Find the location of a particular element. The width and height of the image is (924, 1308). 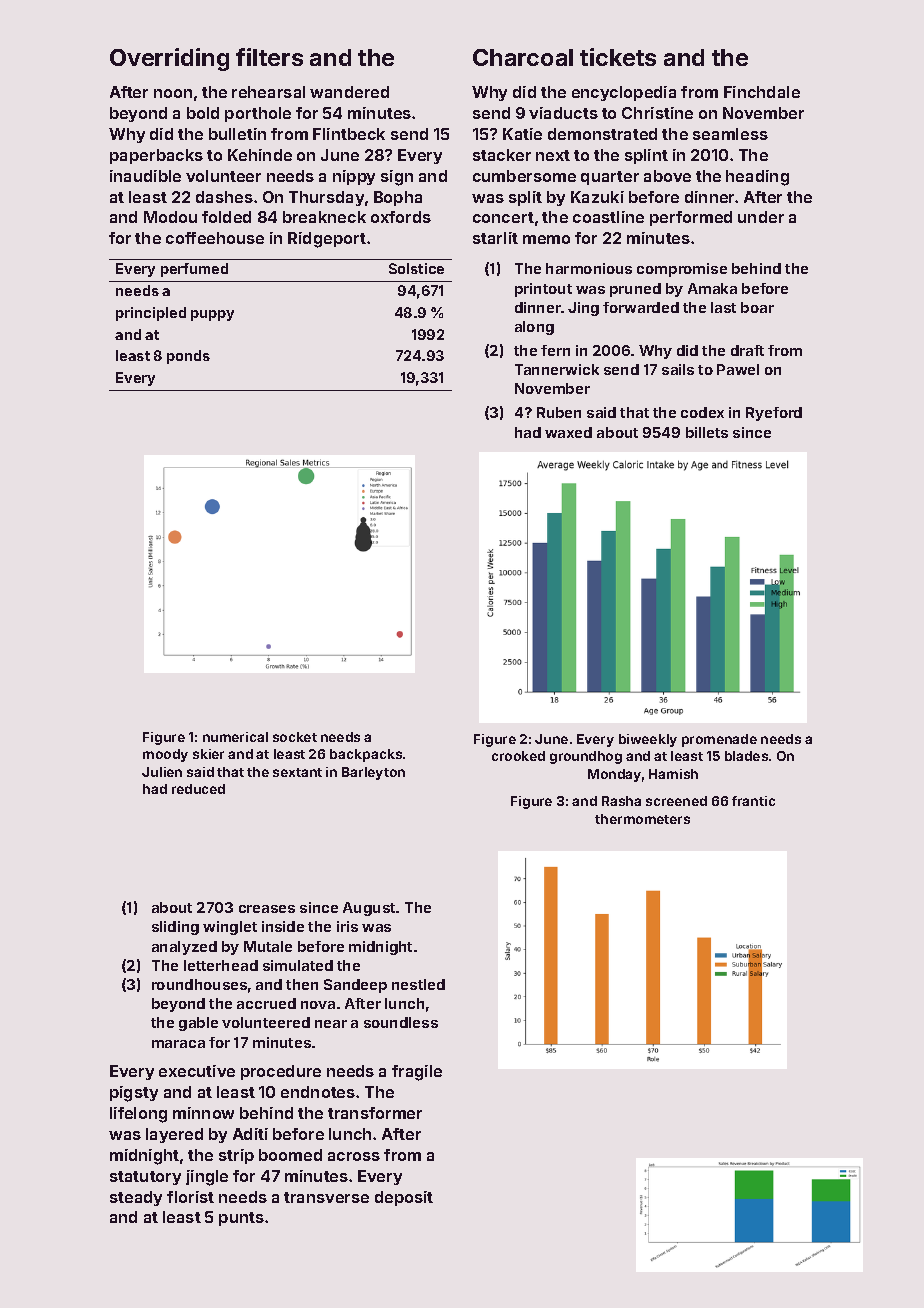

moody is located at coordinates (165, 755).
